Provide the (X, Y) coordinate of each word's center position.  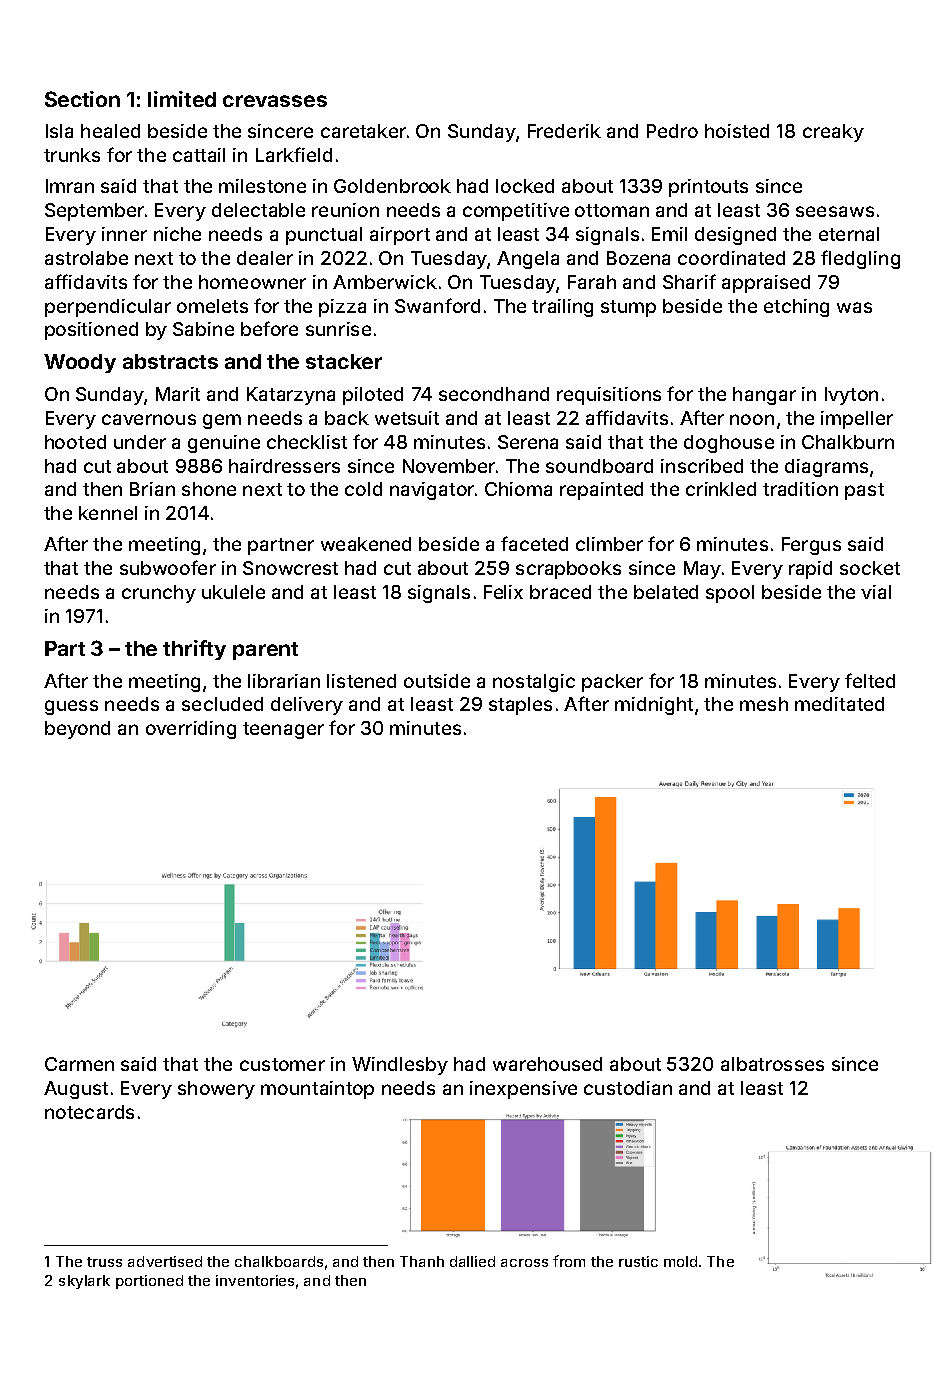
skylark (84, 1282)
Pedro (672, 131)
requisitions (609, 396)
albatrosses (772, 1064)
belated (666, 592)
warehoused (547, 1064)
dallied (472, 1261)
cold (363, 489)
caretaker (363, 131)
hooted (75, 442)
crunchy (159, 594)
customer (282, 1064)
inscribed (702, 466)
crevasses (275, 101)
